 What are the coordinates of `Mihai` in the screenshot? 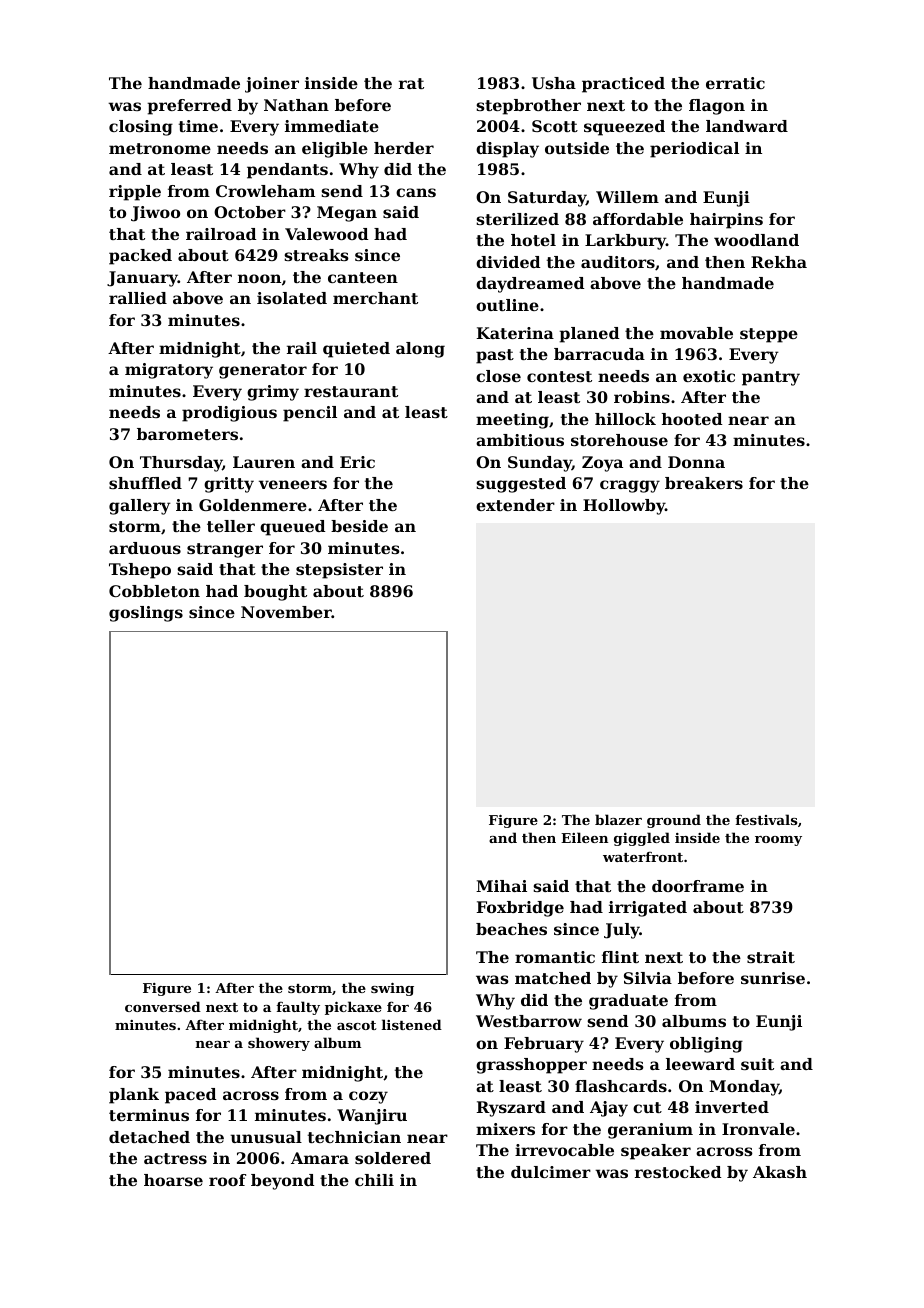 It's located at (501, 886).
